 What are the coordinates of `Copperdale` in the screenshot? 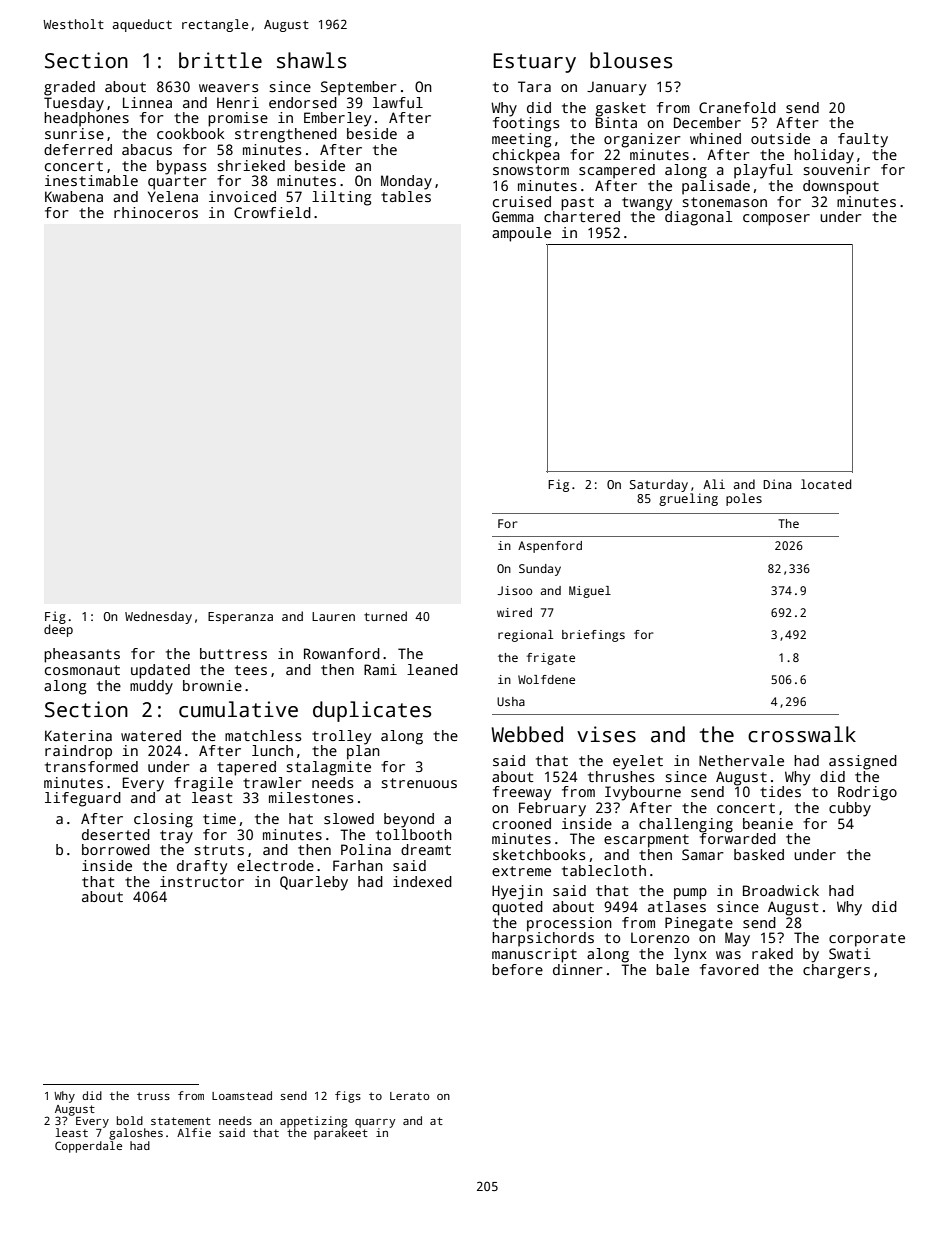 It's located at (88, 1147).
